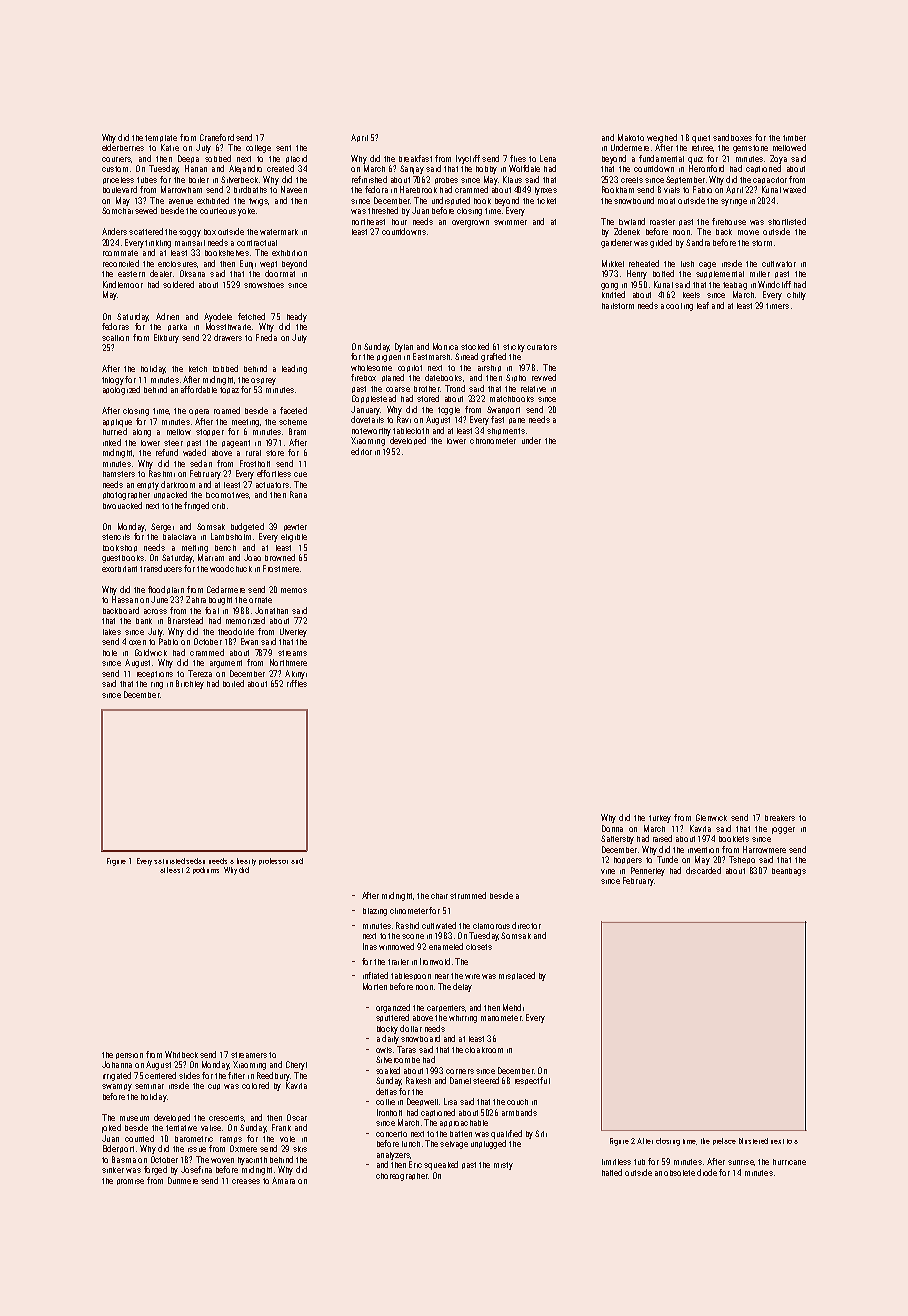 This screenshot has width=908, height=1316. I want to click on professor, so click(273, 861).
